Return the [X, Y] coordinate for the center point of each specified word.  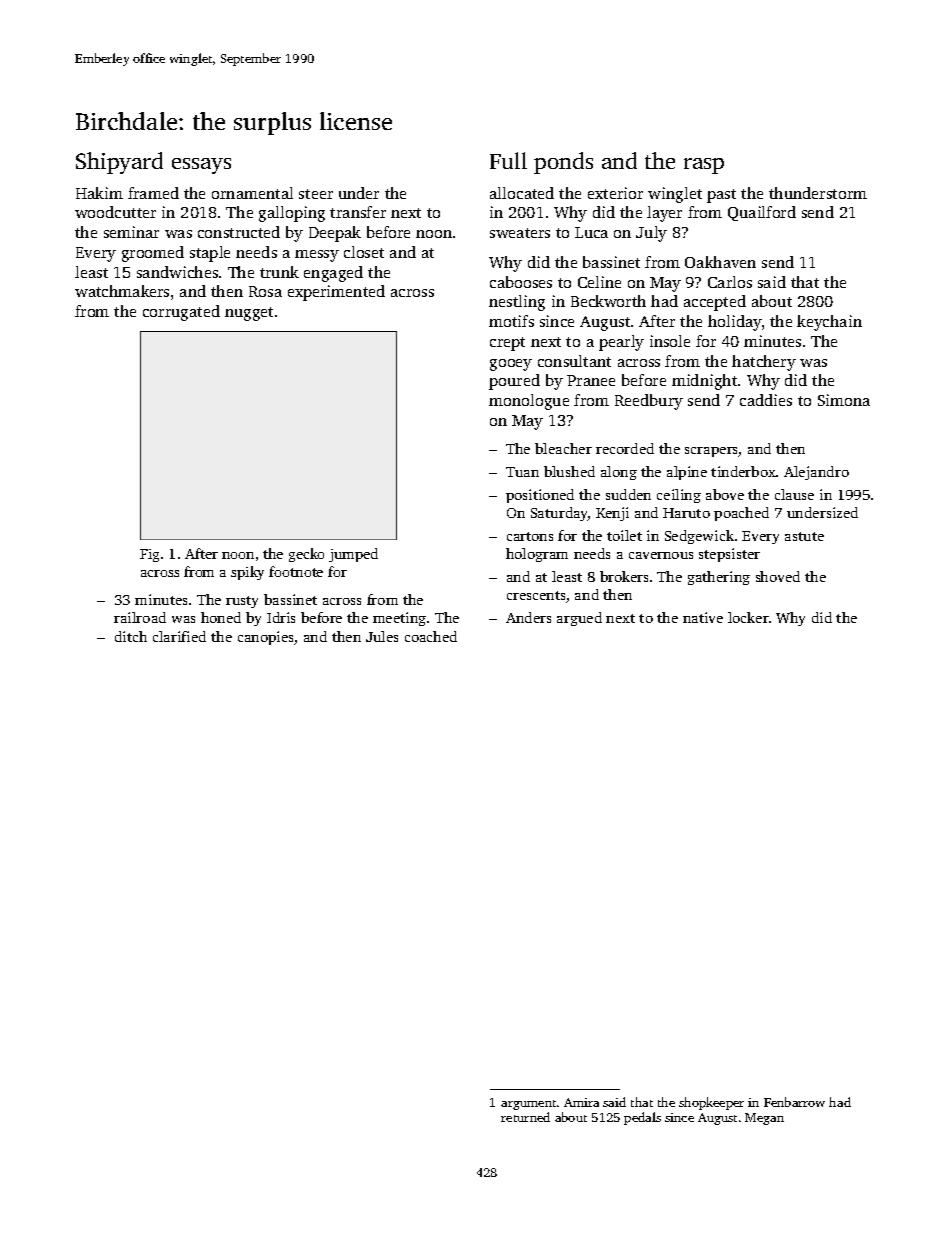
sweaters [520, 233]
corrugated [181, 313]
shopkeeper [711, 1103]
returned [525, 1117]
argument [528, 1105]
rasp [704, 166]
